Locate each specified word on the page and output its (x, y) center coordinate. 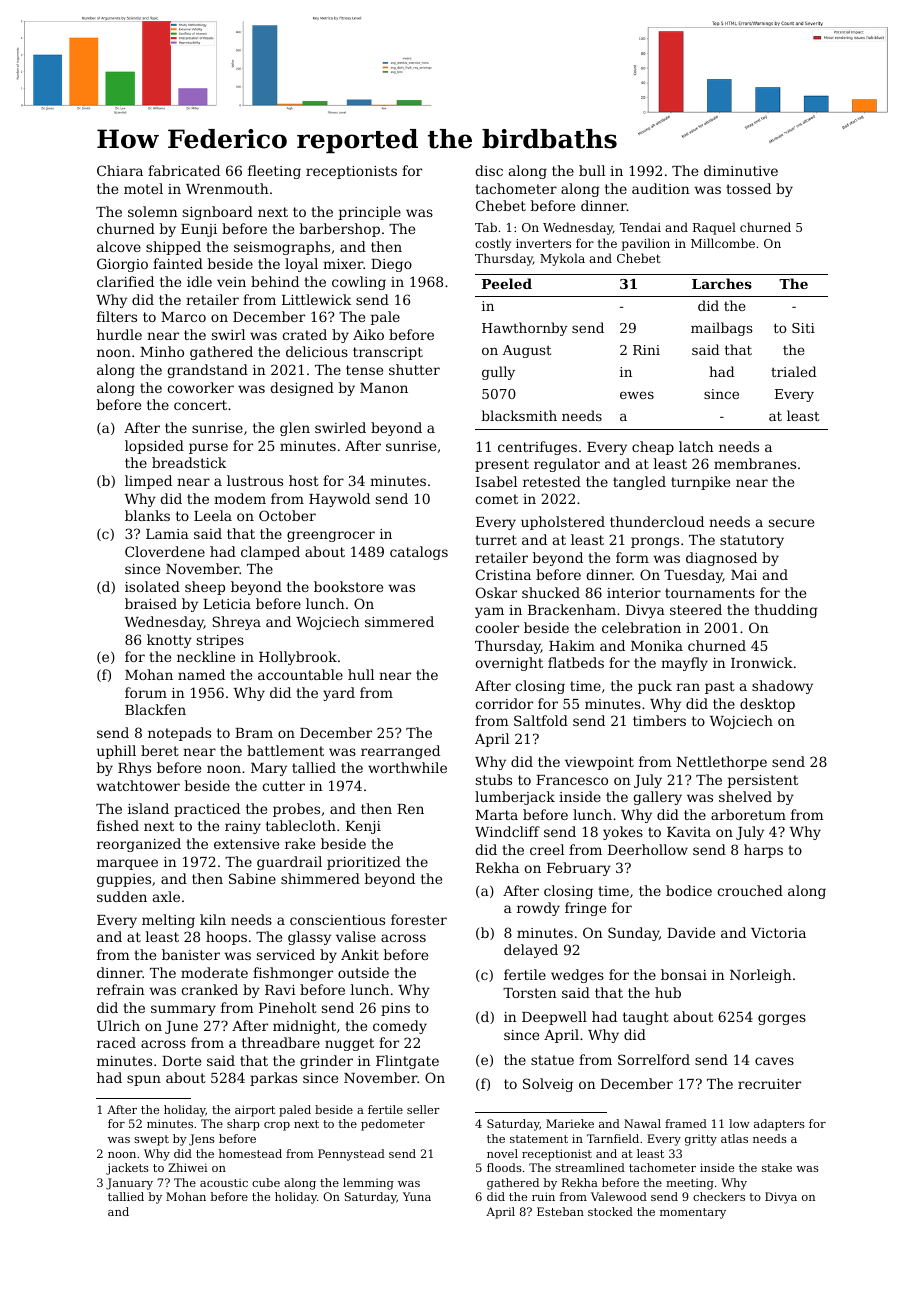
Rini (646, 350)
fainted (178, 263)
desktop (767, 705)
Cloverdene (165, 551)
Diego (391, 265)
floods (504, 1167)
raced (116, 1042)
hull (361, 674)
